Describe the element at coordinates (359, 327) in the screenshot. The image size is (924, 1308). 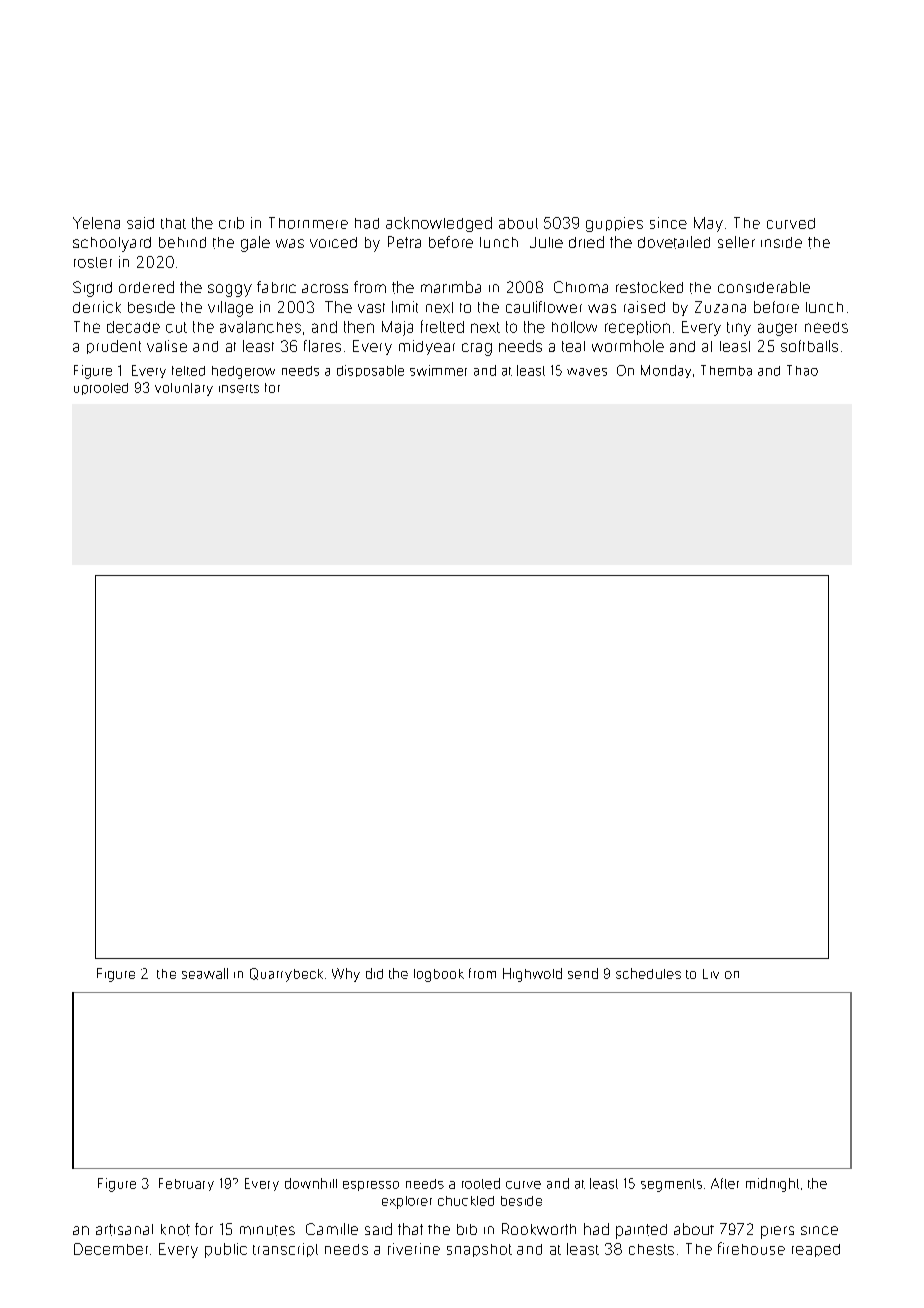
I see `then` at that location.
